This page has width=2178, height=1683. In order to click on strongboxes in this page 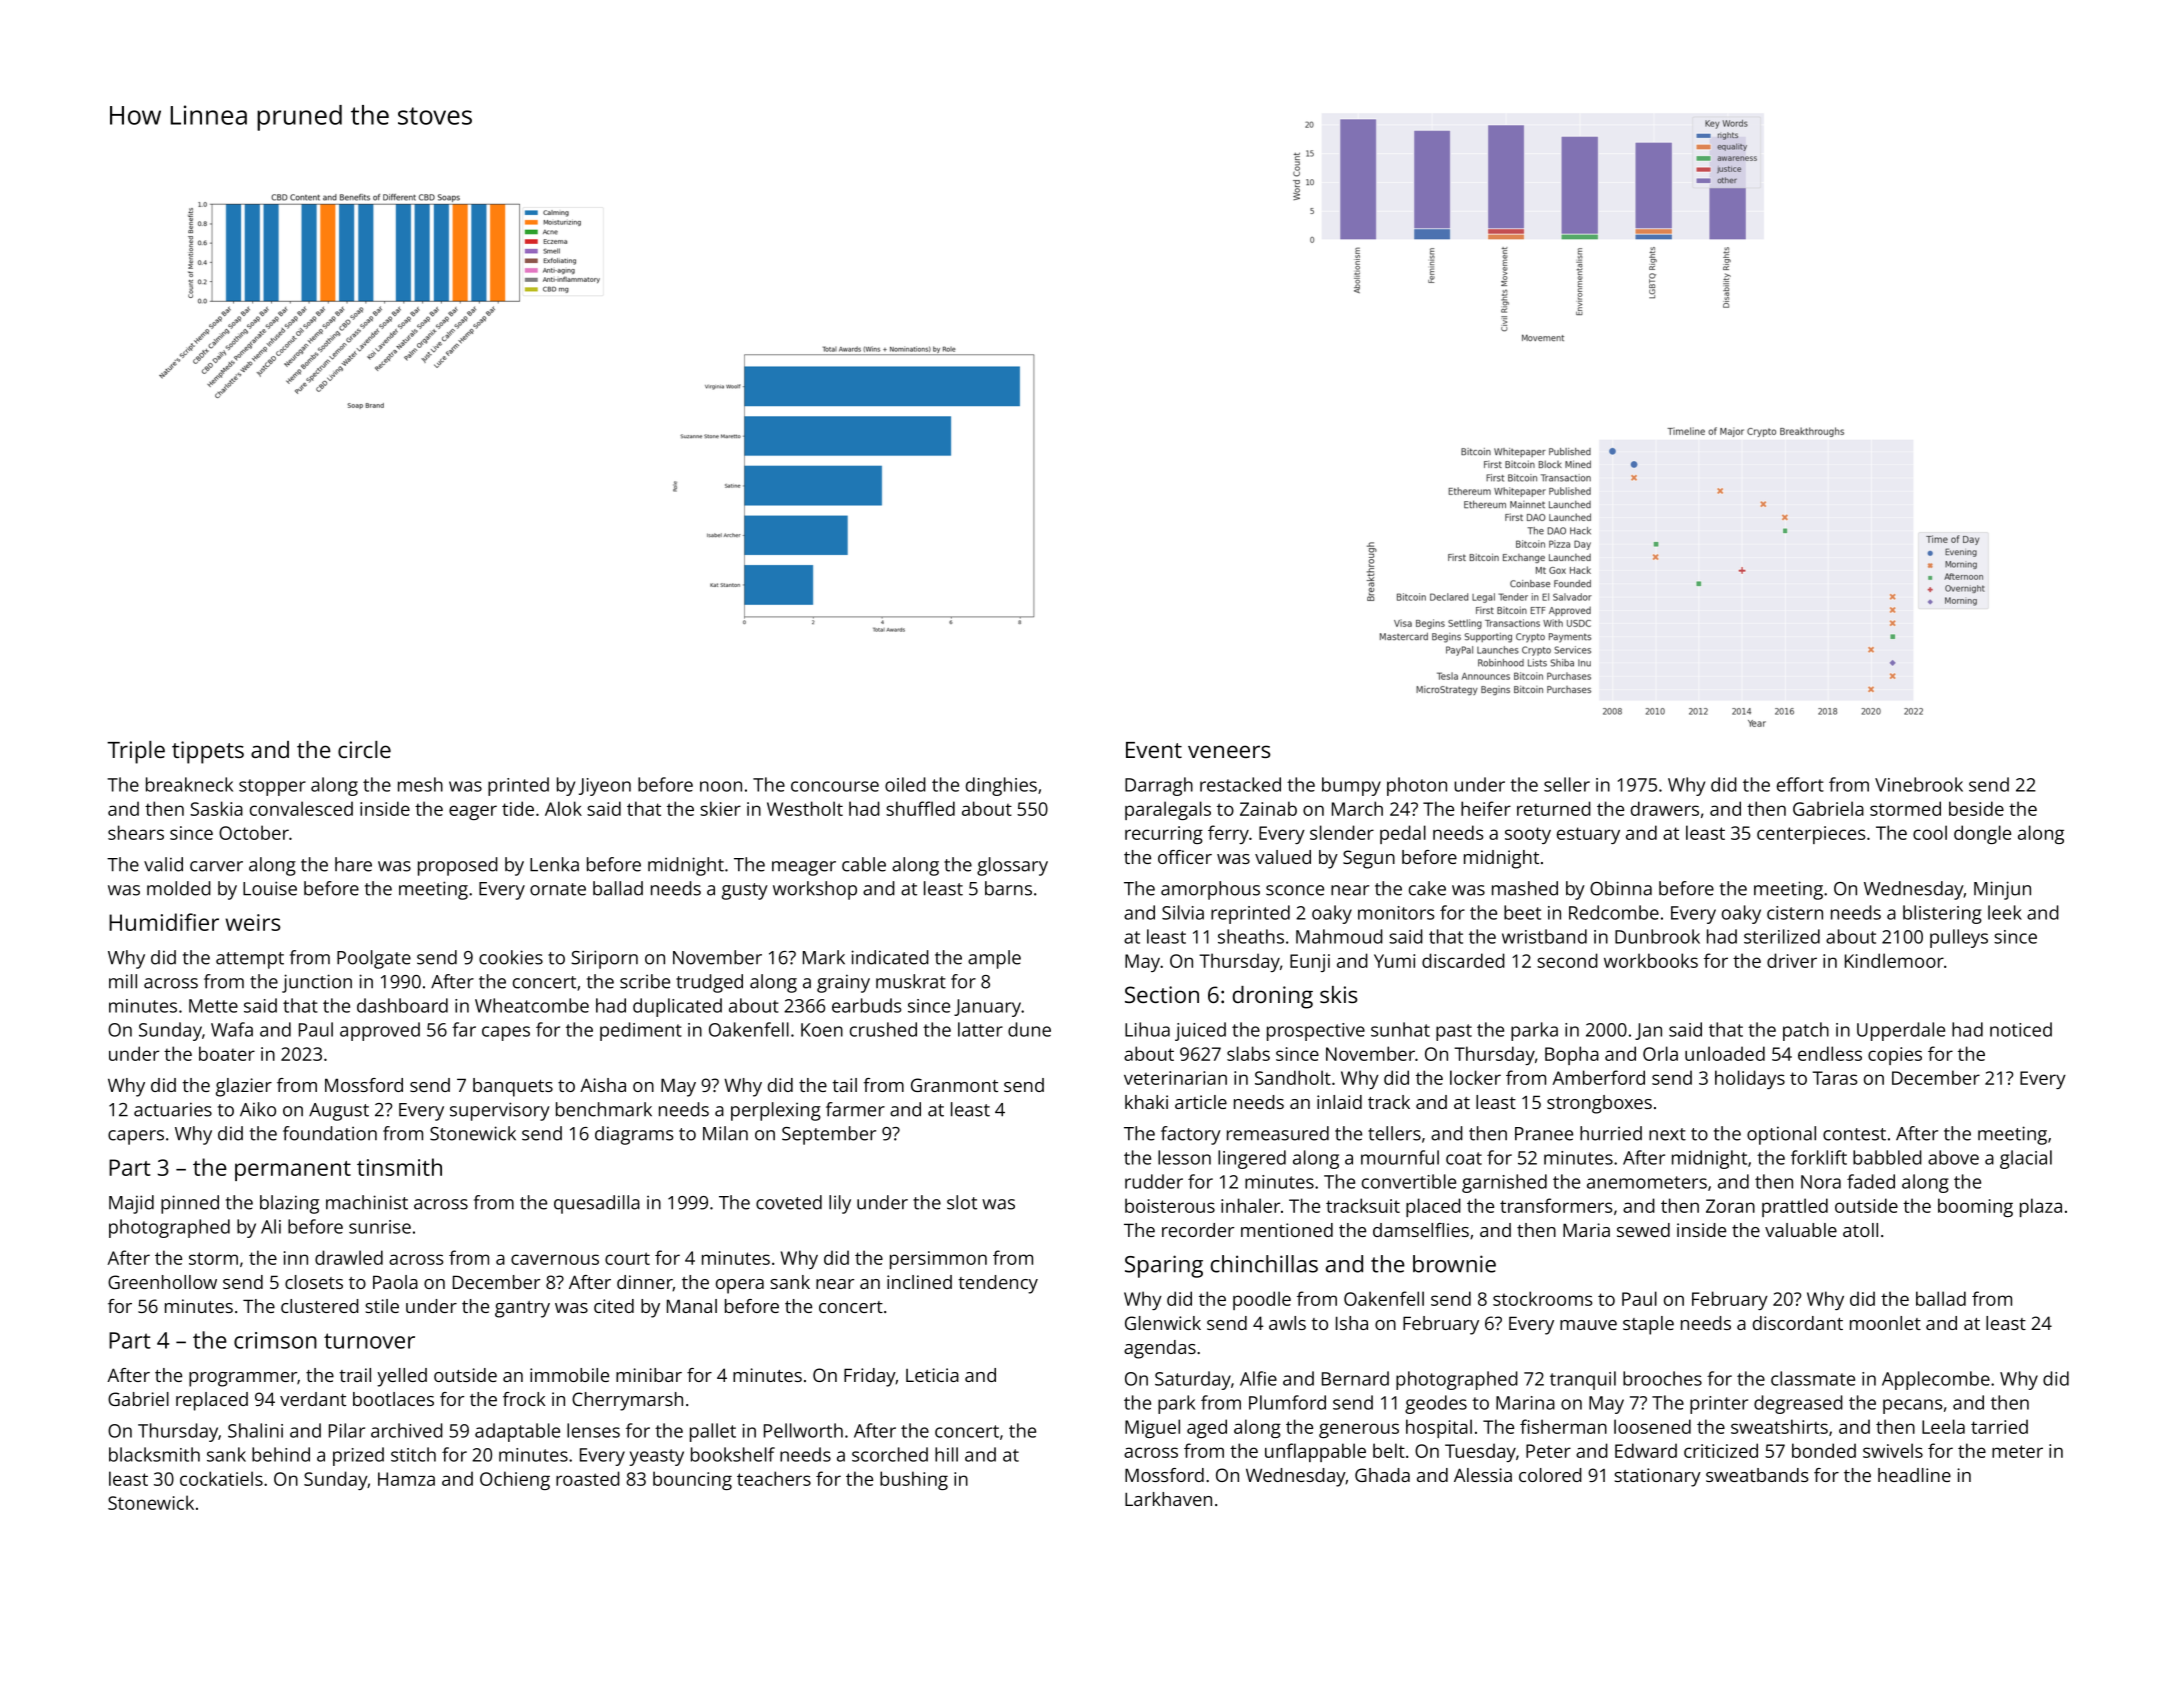, I will do `click(1599, 1104)`.
